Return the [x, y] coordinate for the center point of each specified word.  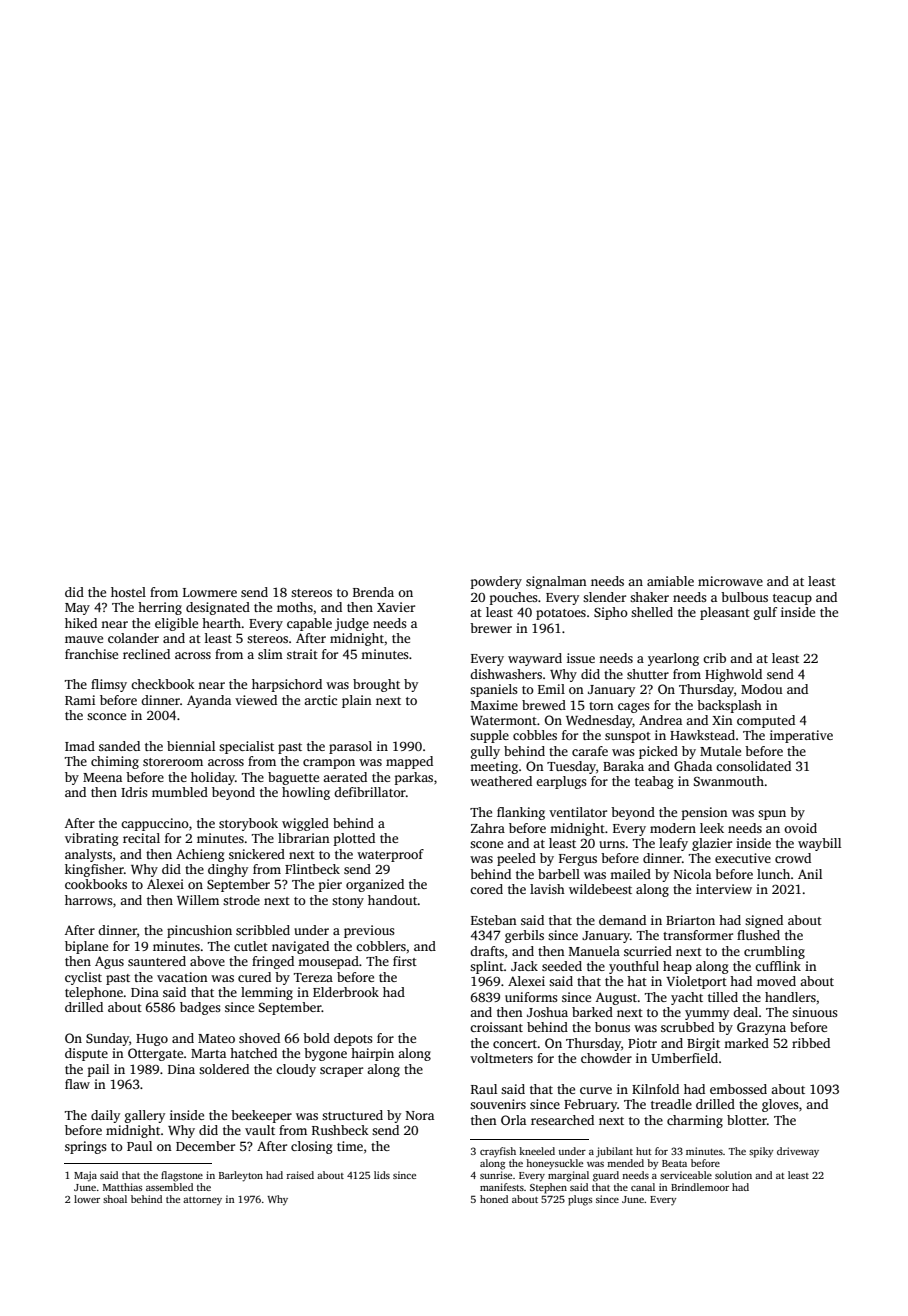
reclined [146, 654]
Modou [762, 689]
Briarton [690, 920]
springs [86, 1147]
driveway [798, 1152]
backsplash [729, 706]
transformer [698, 935]
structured [352, 1115]
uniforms [531, 997]
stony [348, 902]
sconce [106, 716]
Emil [551, 689]
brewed [544, 705]
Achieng [200, 855]
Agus [109, 962]
